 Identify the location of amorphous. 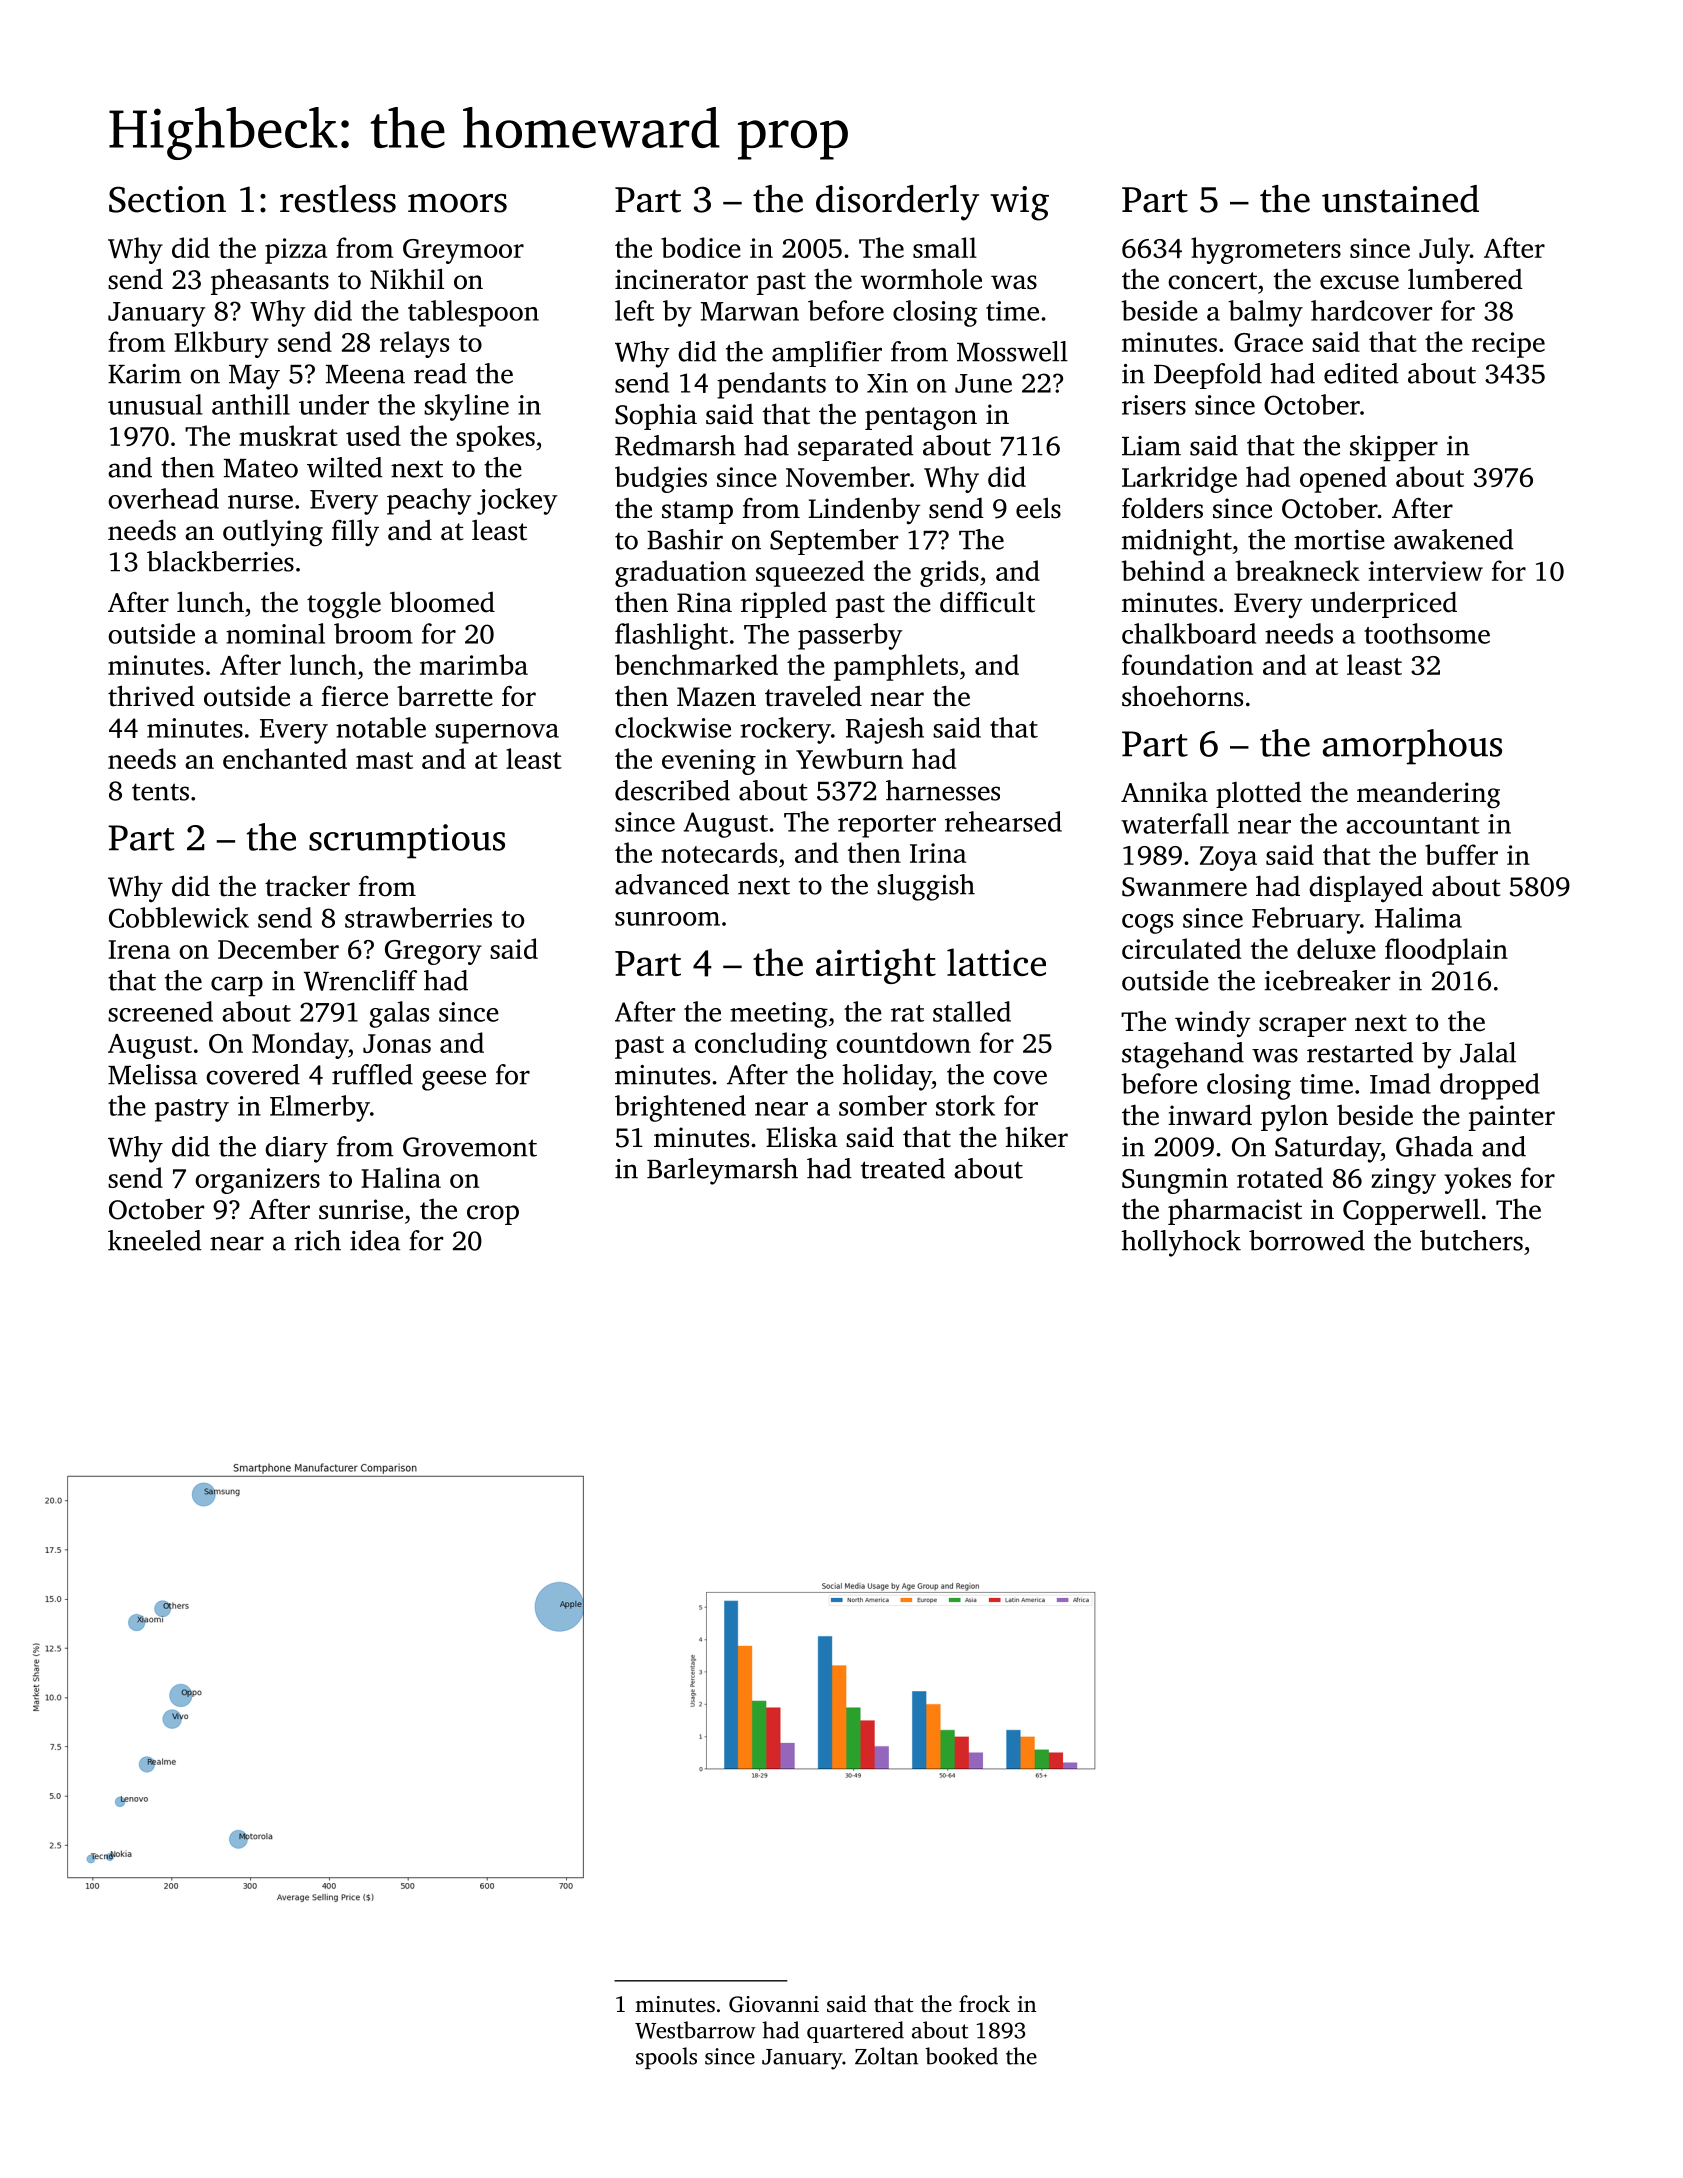
(1412, 747).
